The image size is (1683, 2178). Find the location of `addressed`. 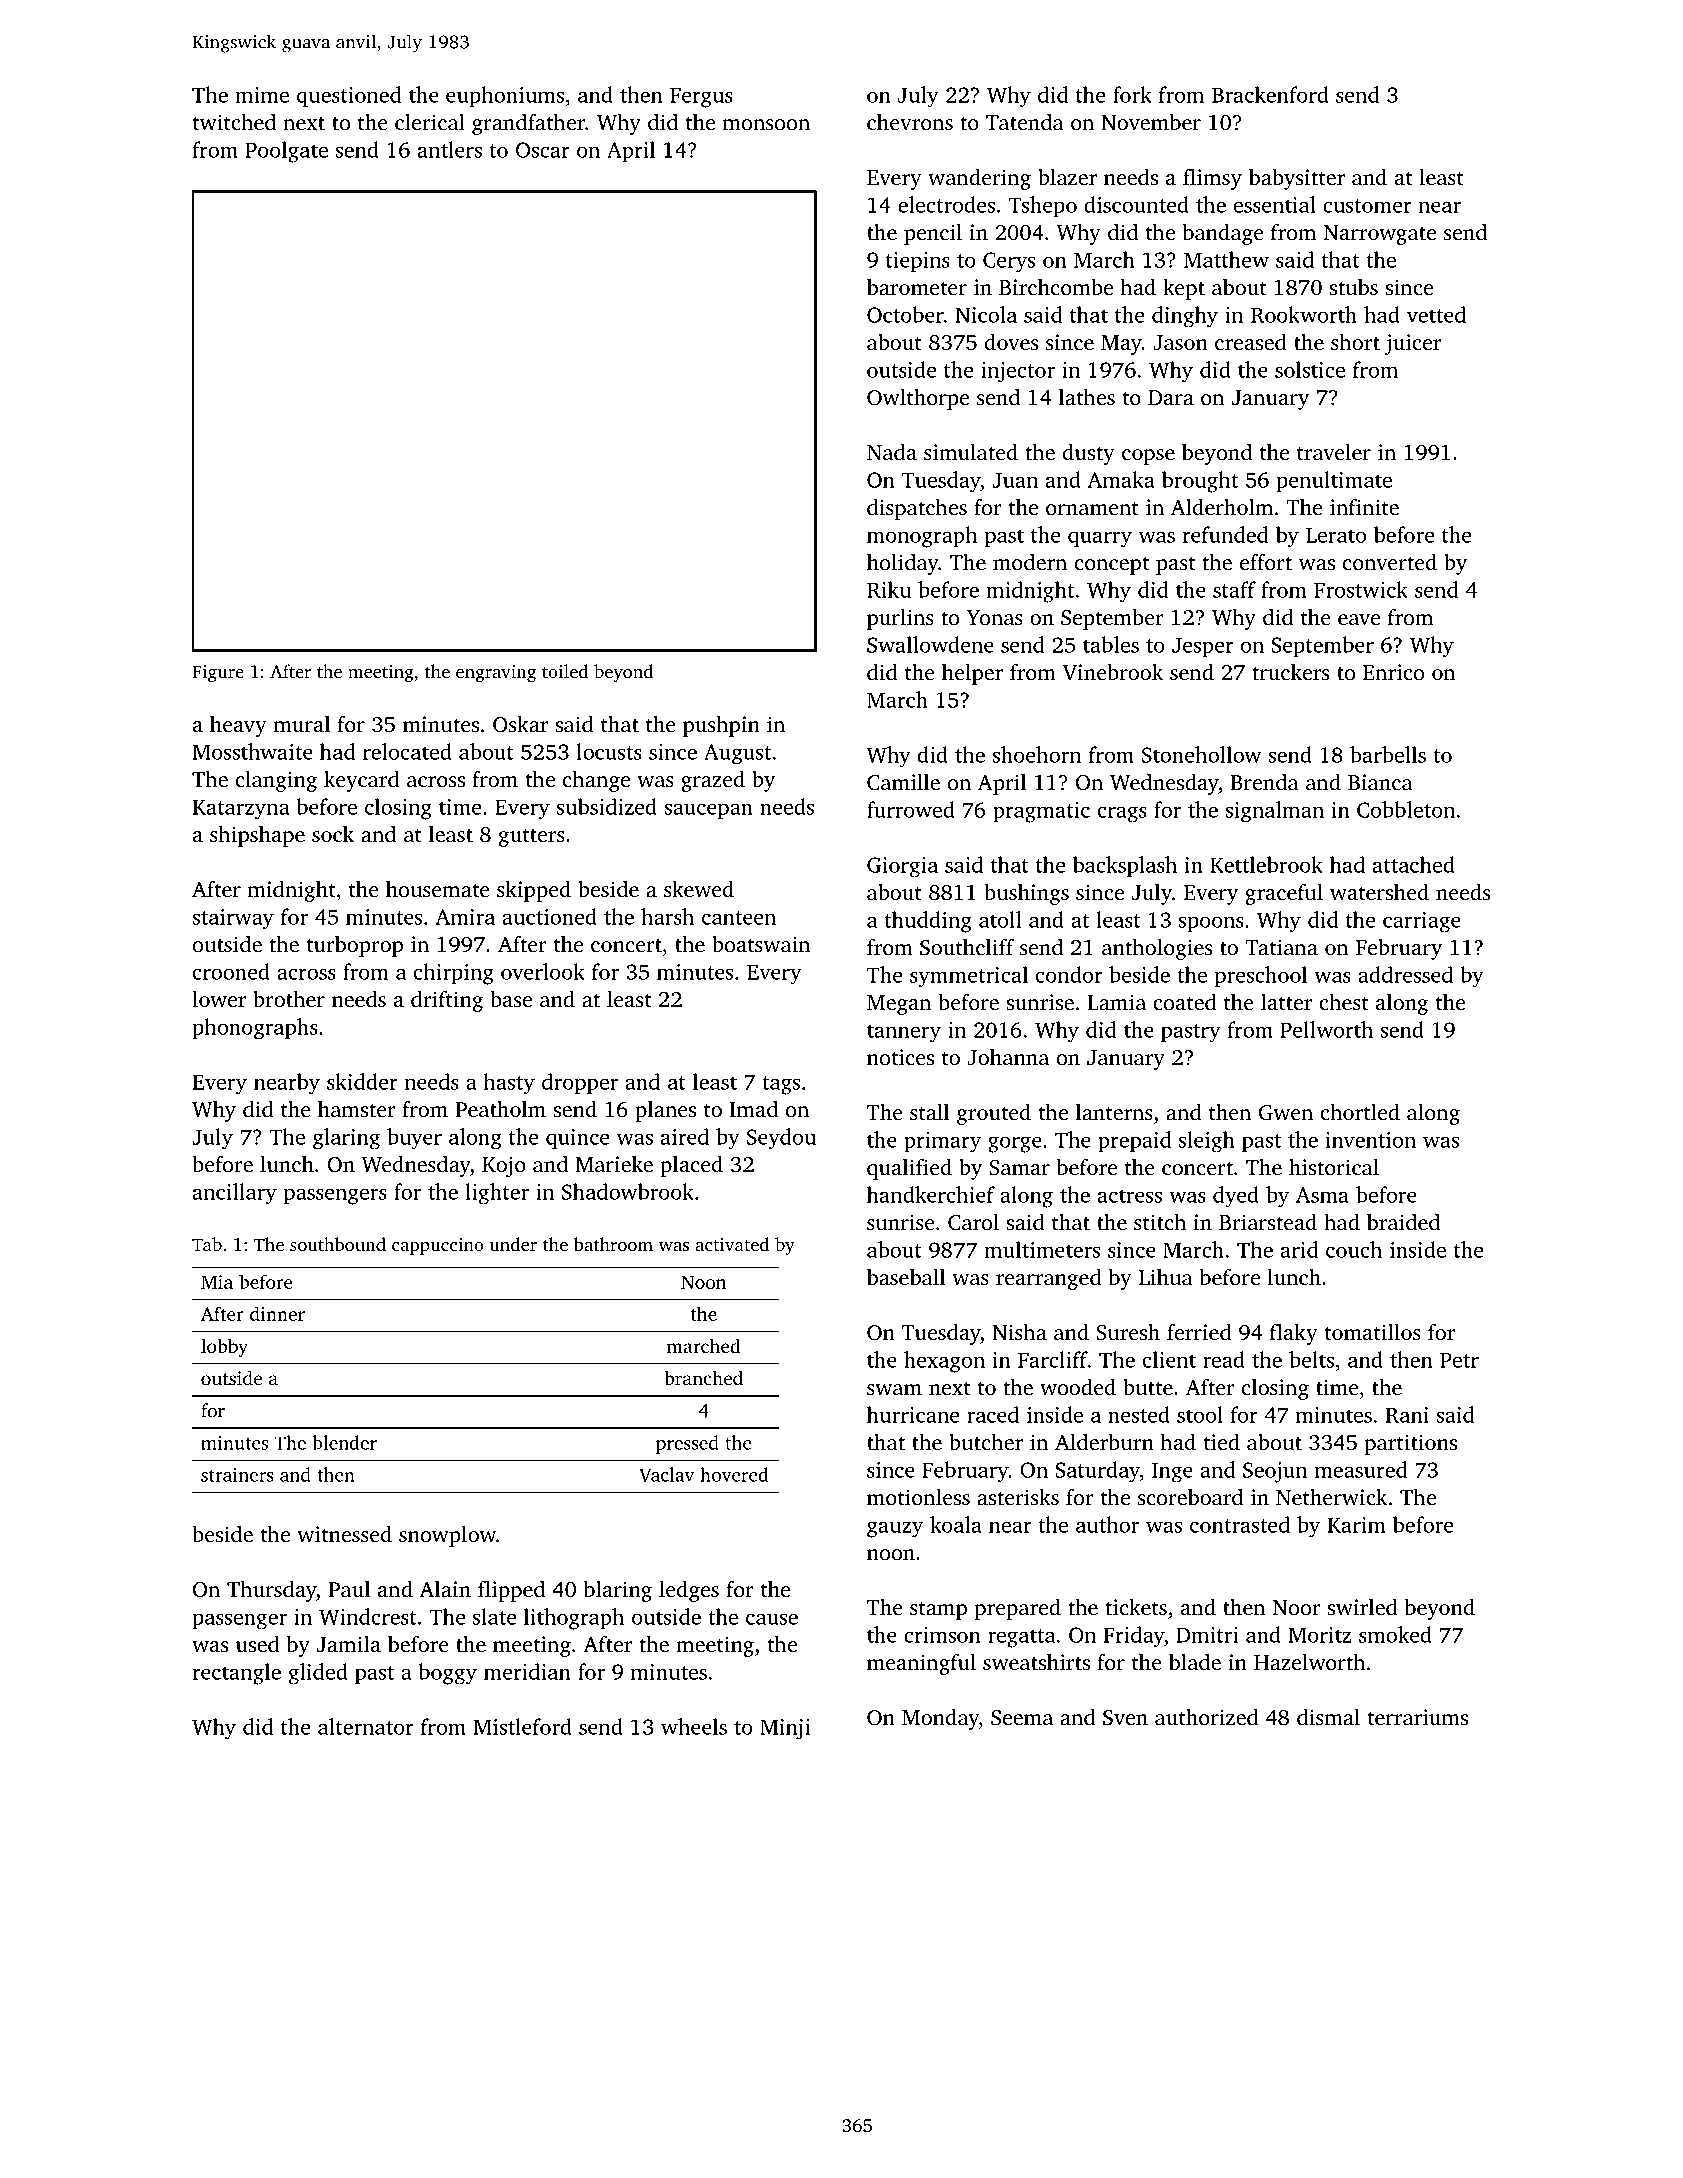

addressed is located at coordinates (1405, 974).
